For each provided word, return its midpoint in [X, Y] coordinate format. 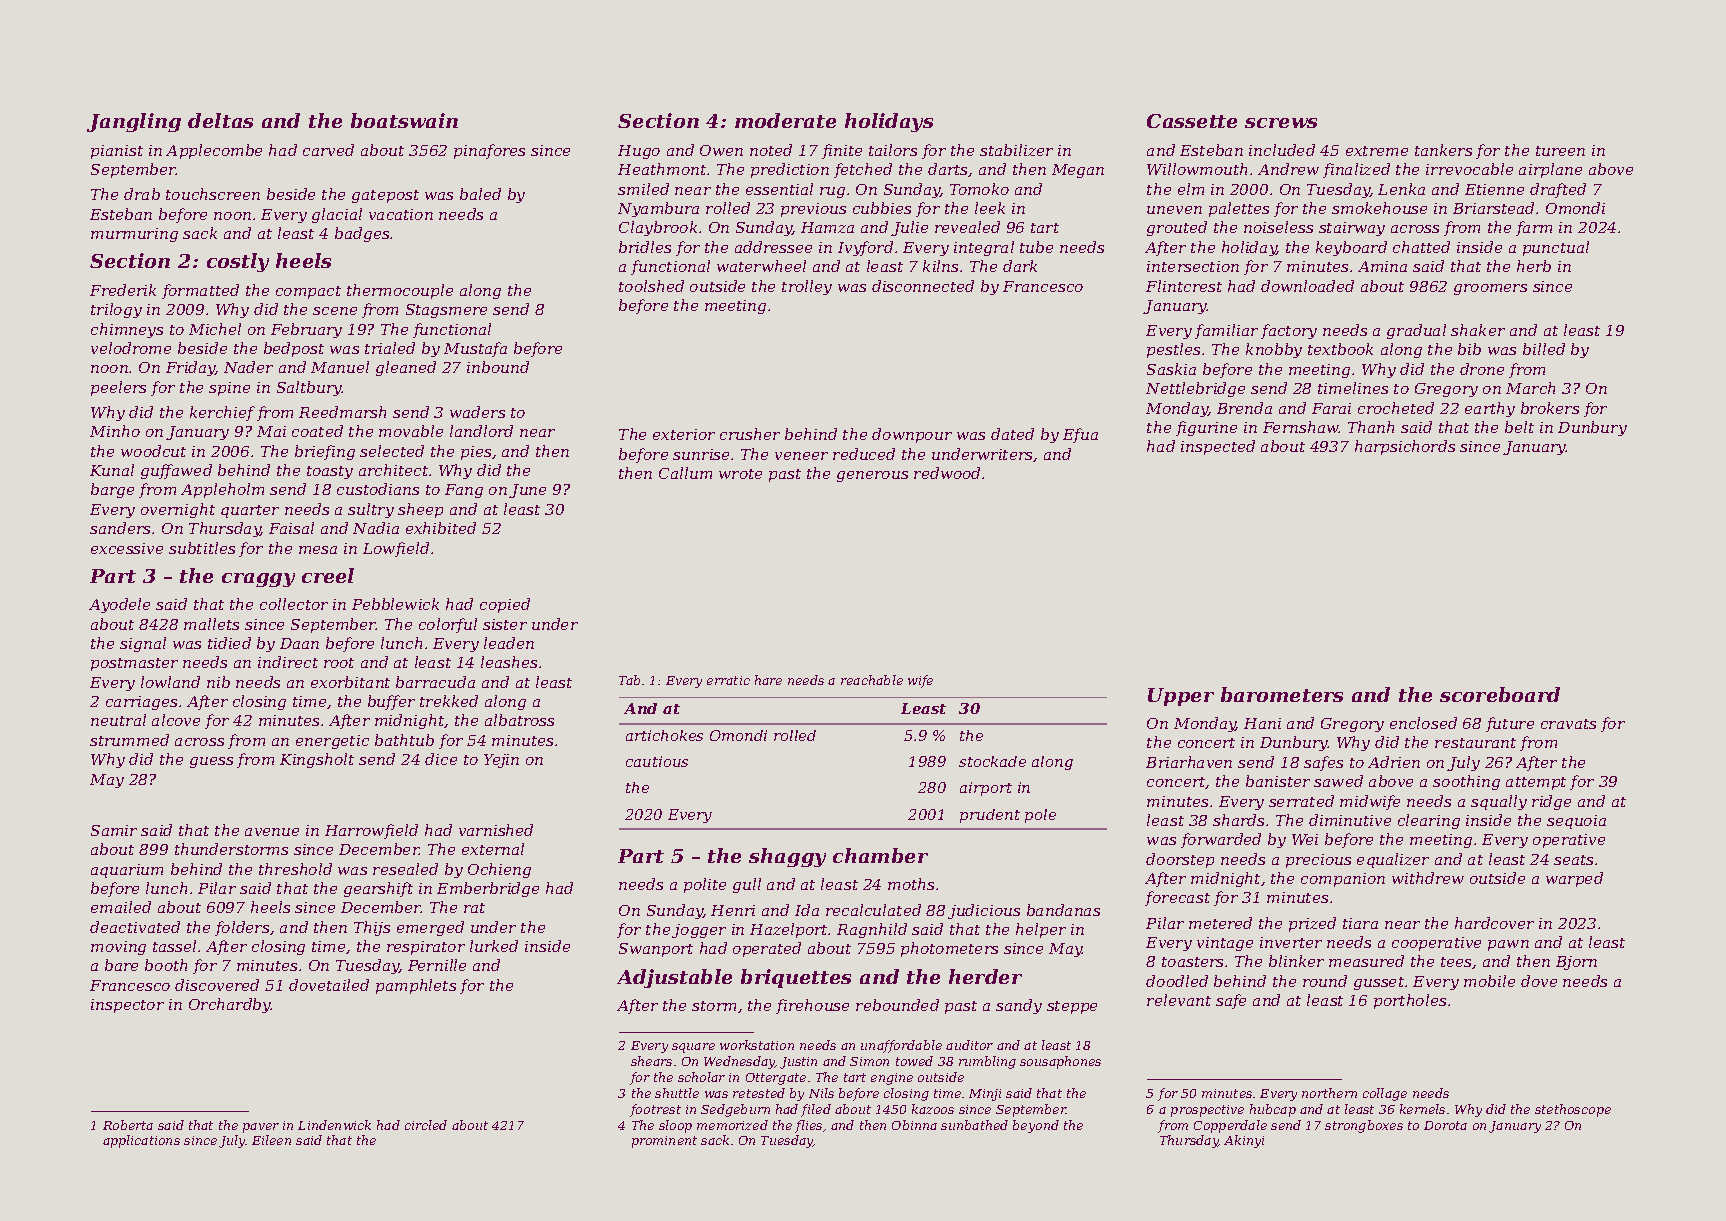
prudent [990, 816]
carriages [141, 703]
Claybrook [658, 228]
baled [480, 194]
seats [1573, 860]
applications [141, 1141]
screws [1281, 123]
